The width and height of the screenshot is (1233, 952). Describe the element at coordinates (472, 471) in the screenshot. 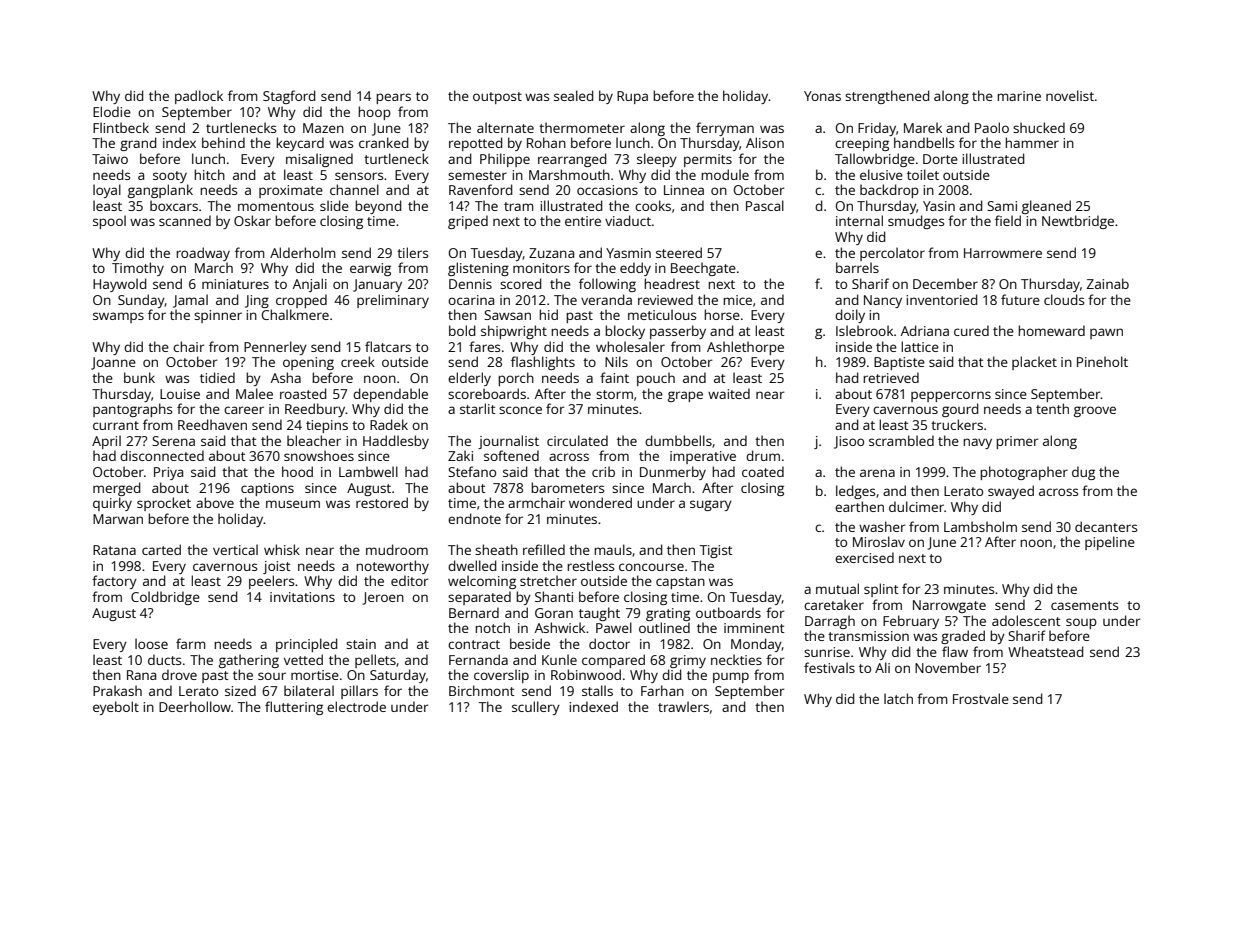

I see `Stefano` at that location.
